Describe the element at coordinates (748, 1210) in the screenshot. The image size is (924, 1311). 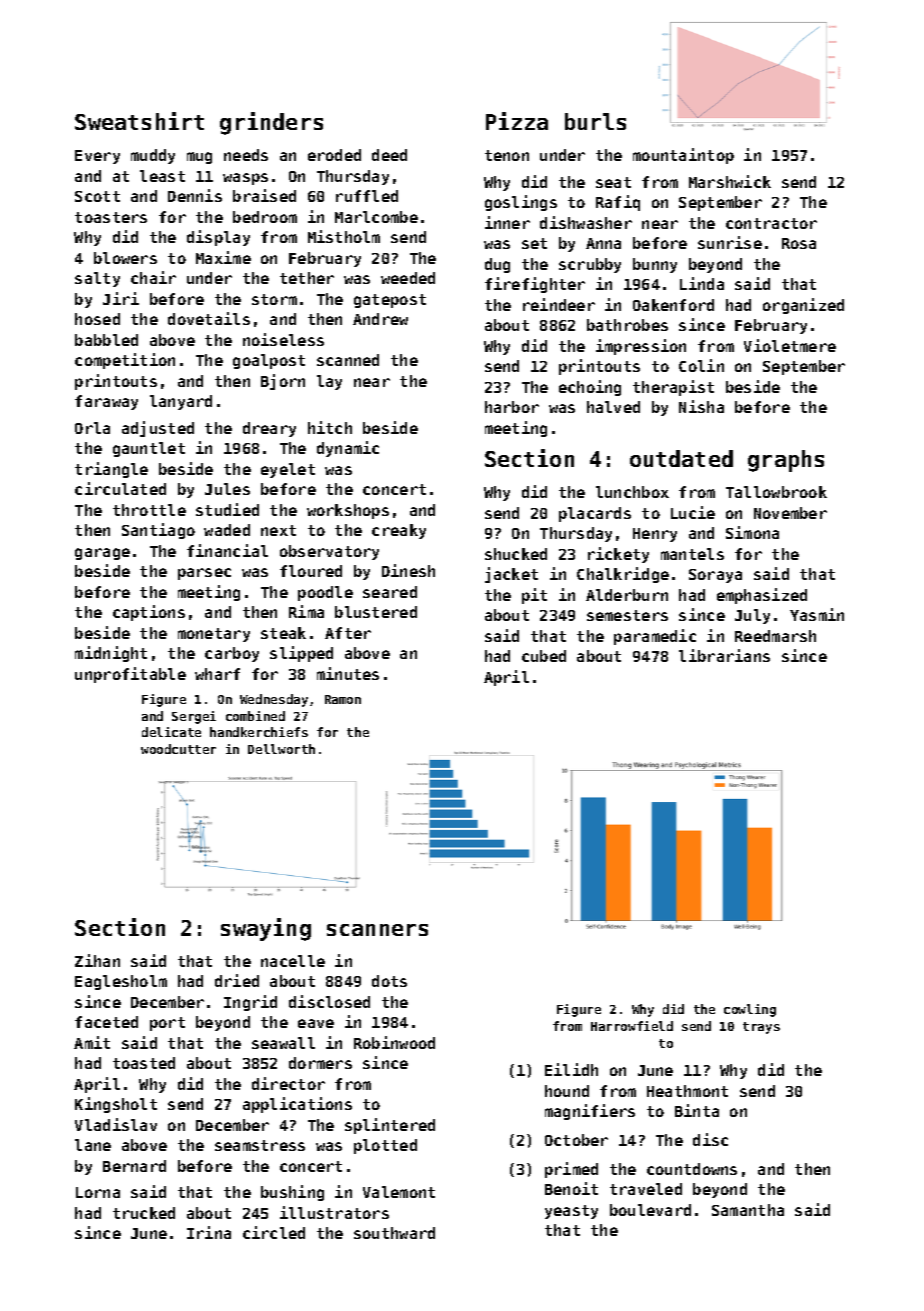
I see `Samantha` at that location.
